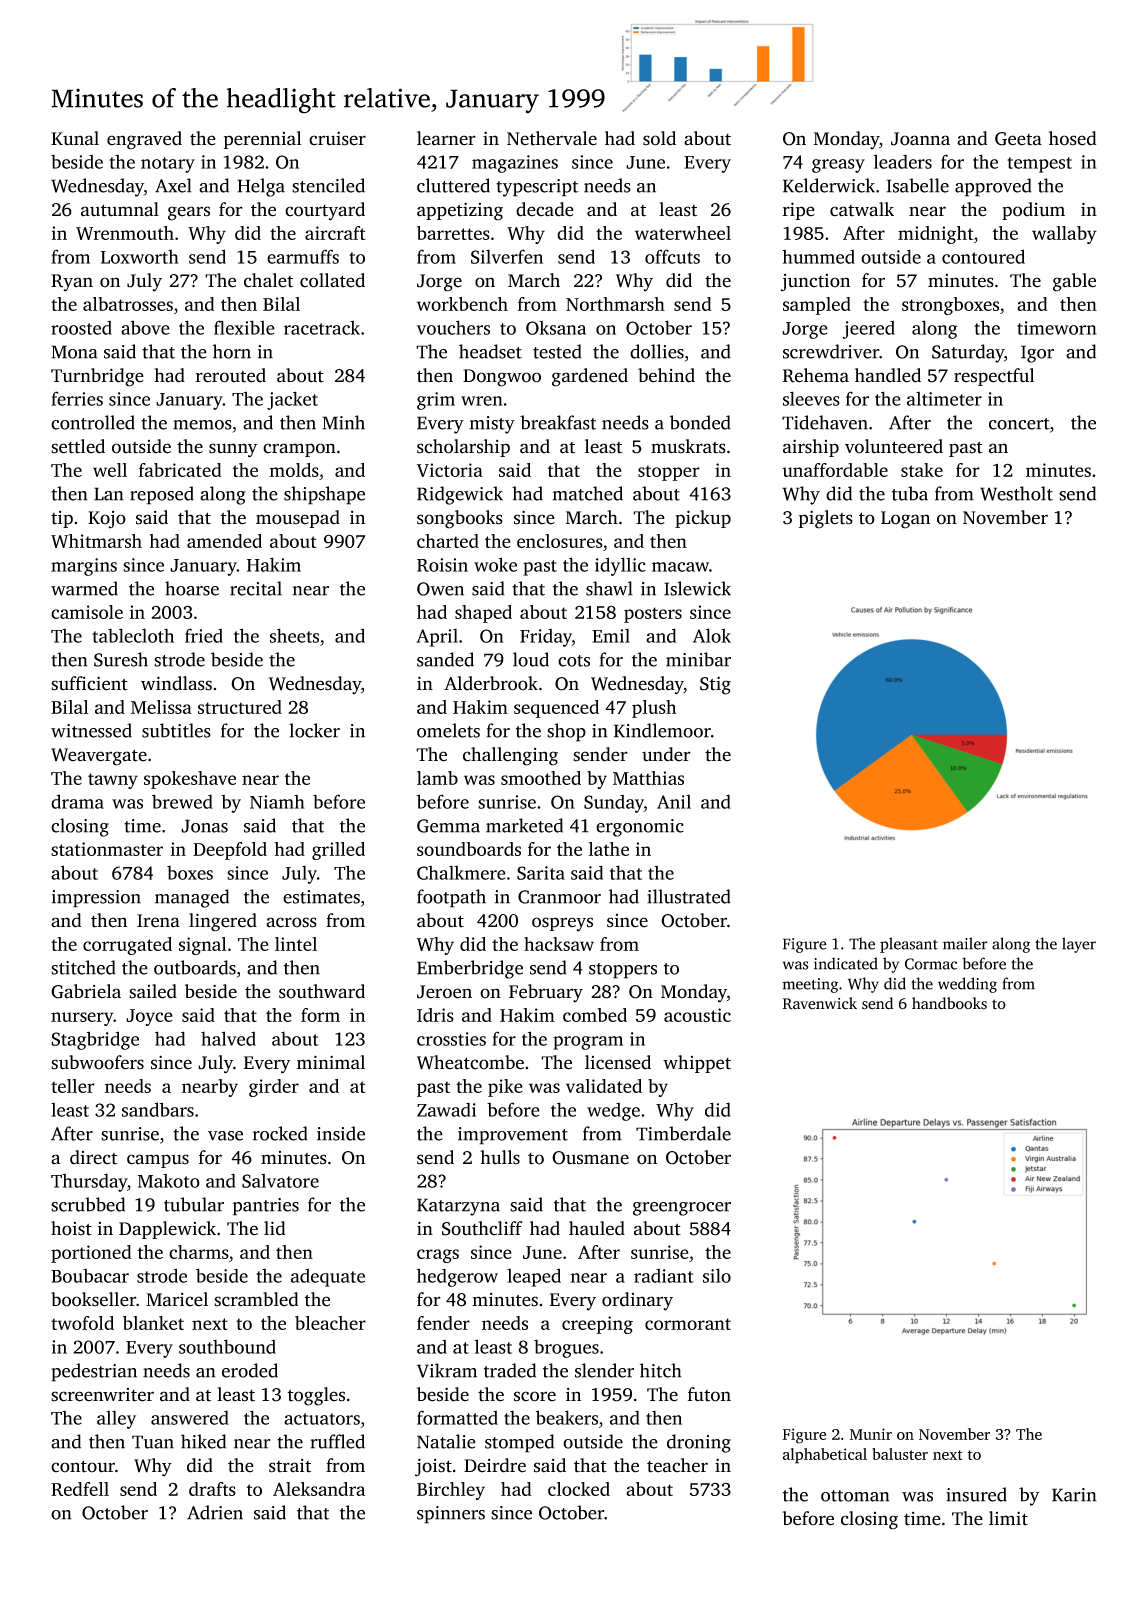  Describe the element at coordinates (262, 140) in the page. I see `perennial` at that location.
